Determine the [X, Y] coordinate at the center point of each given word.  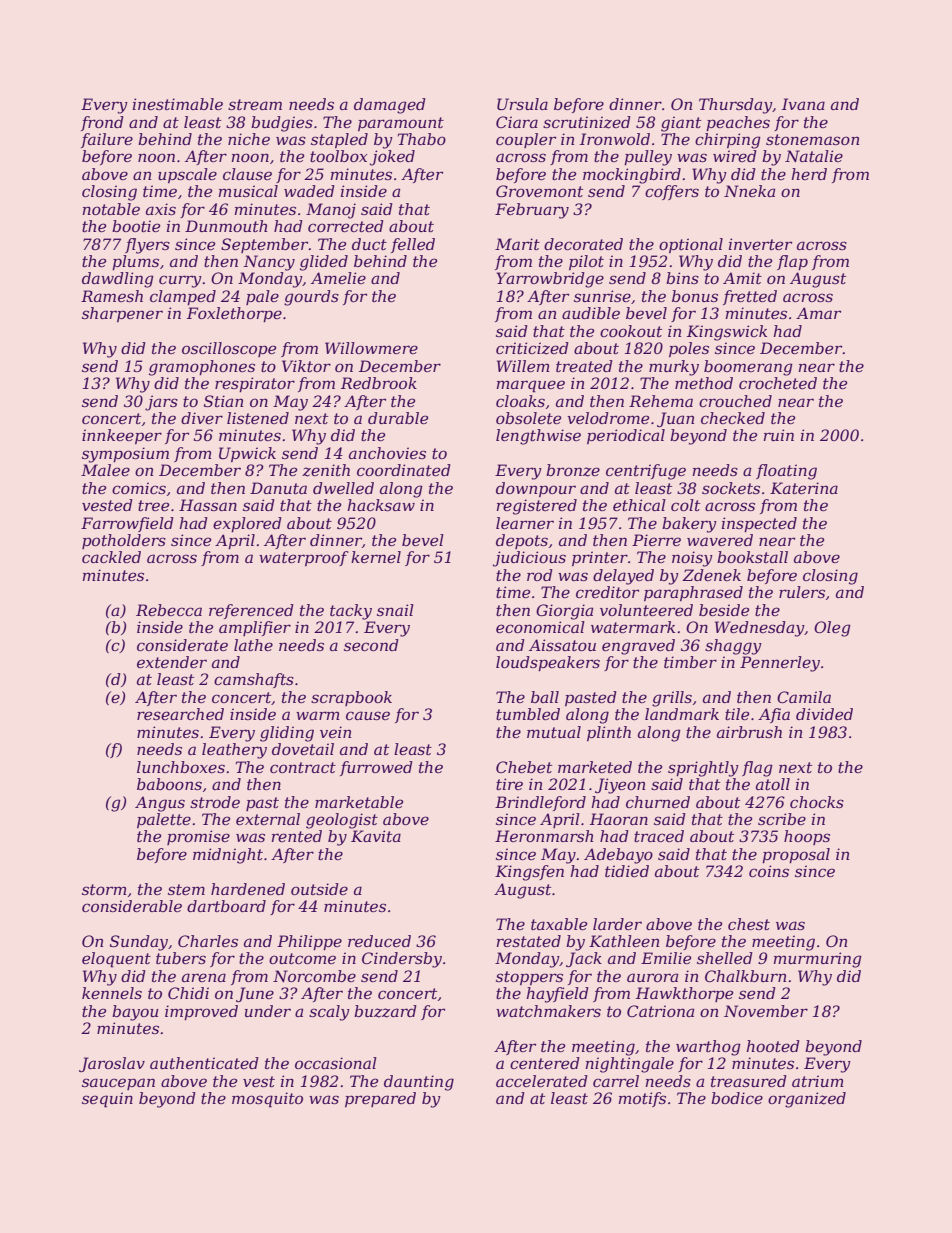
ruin [779, 435]
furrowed [376, 768]
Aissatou [562, 645]
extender [172, 662]
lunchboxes [181, 767]
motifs [642, 1099]
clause [247, 174]
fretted [750, 297]
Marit [517, 244]
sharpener [122, 314]
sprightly [703, 769]
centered [545, 1063]
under [268, 1011]
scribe [782, 819]
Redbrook [379, 383]
